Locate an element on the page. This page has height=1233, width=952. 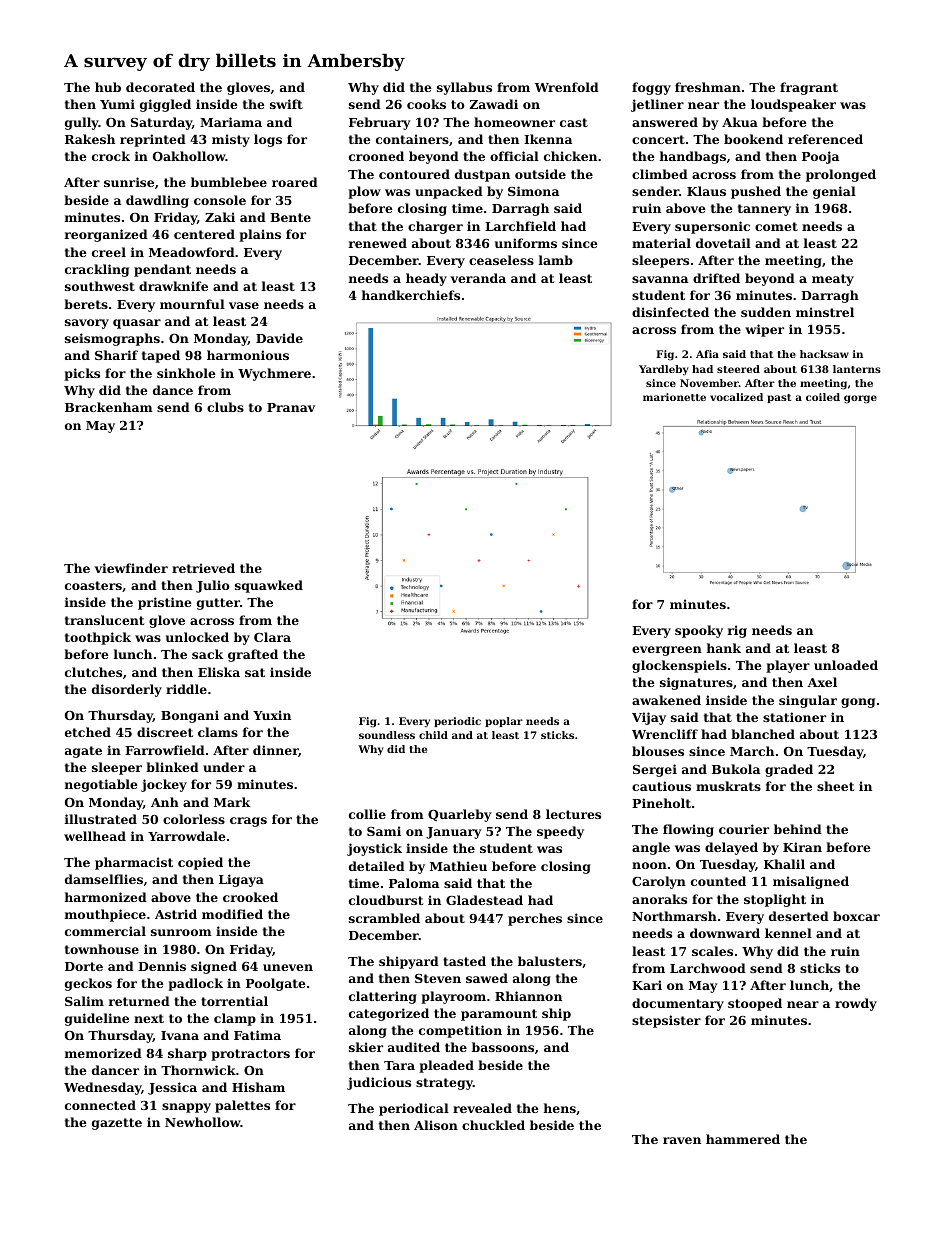
Kari is located at coordinates (647, 985).
